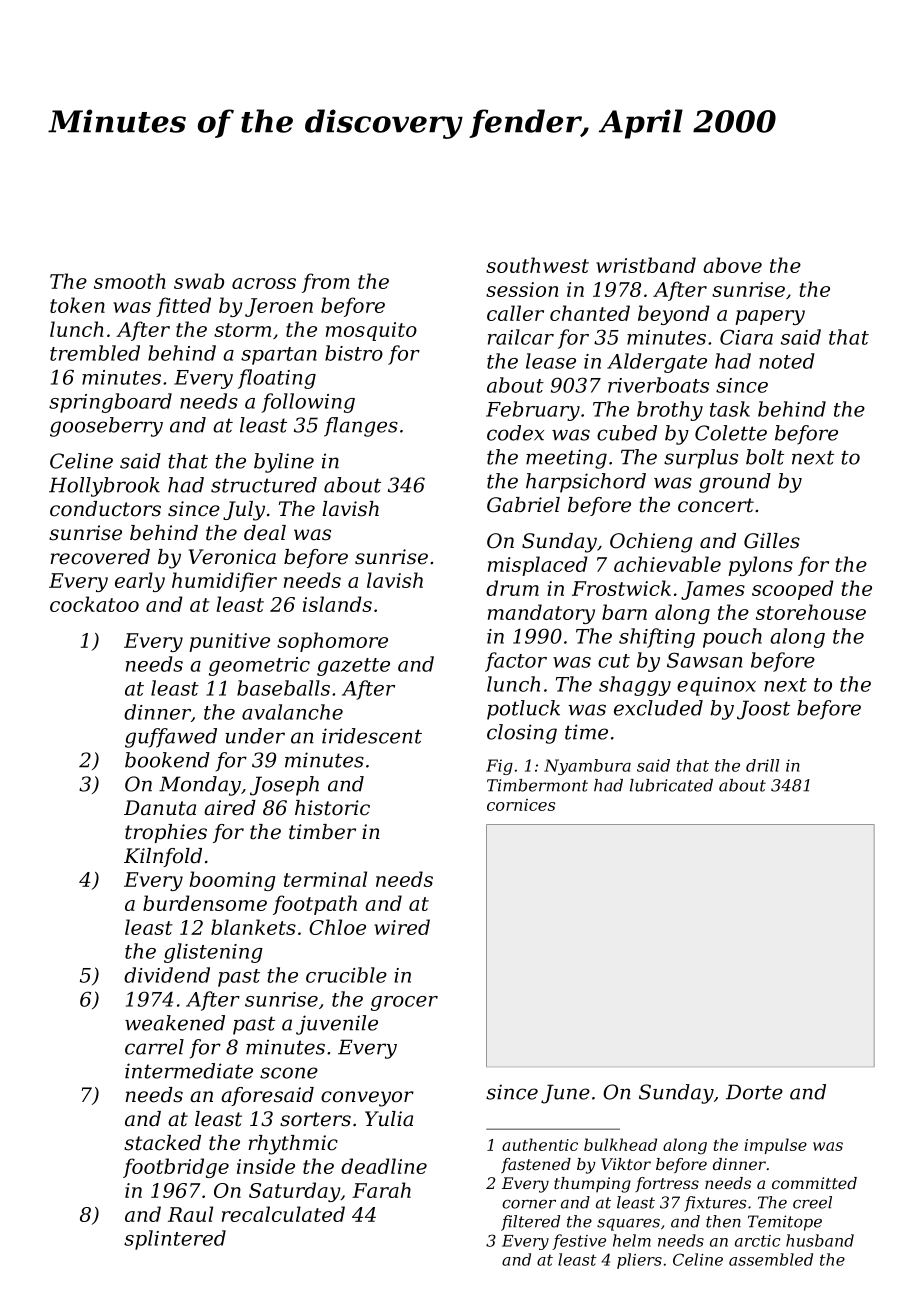 The image size is (924, 1314). I want to click on wristband, so click(646, 265).
